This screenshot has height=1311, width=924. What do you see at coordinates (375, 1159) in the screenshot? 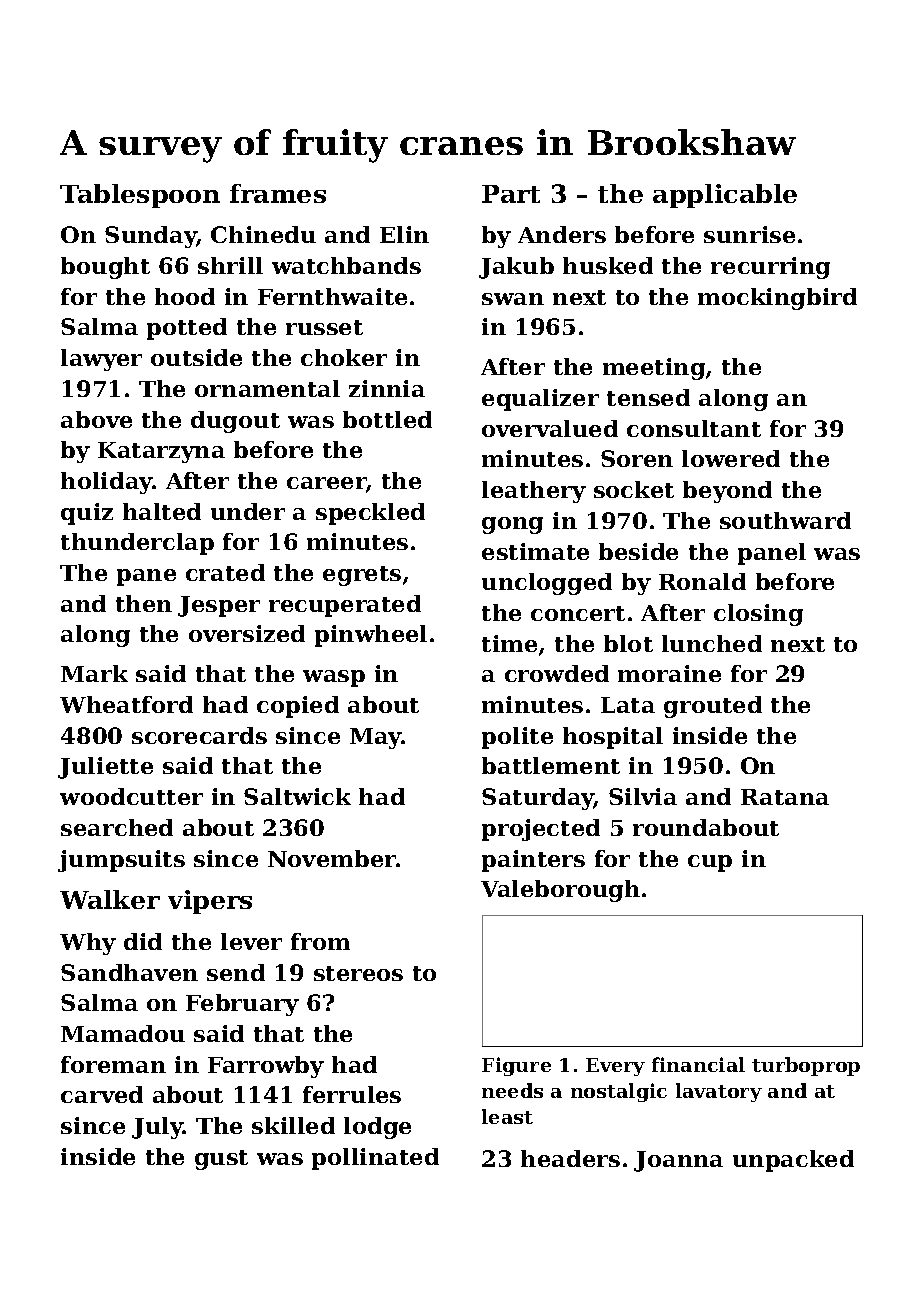
I see `pollinated` at bounding box center [375, 1159].
